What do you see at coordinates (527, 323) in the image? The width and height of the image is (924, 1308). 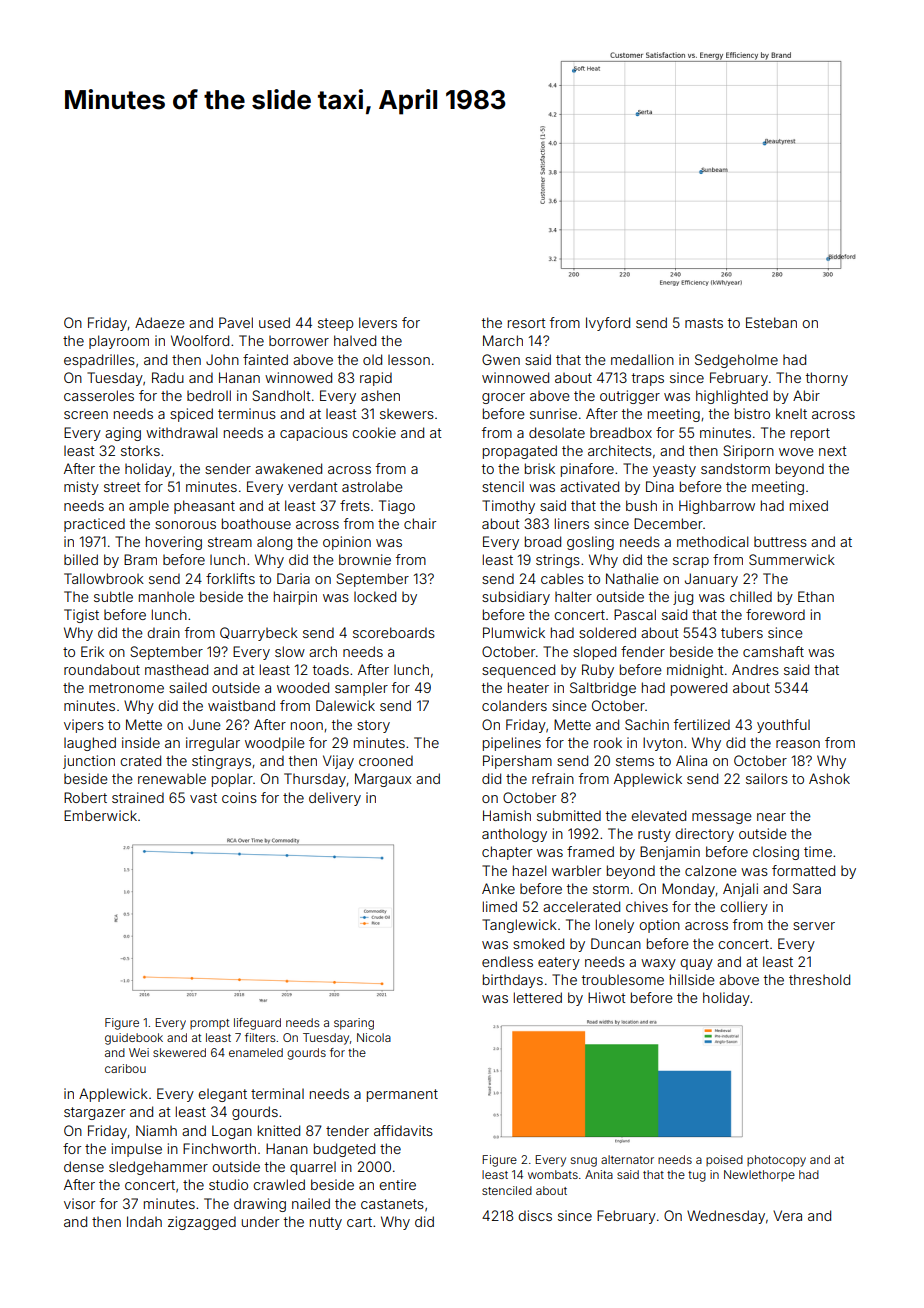 I see `resort` at bounding box center [527, 323].
